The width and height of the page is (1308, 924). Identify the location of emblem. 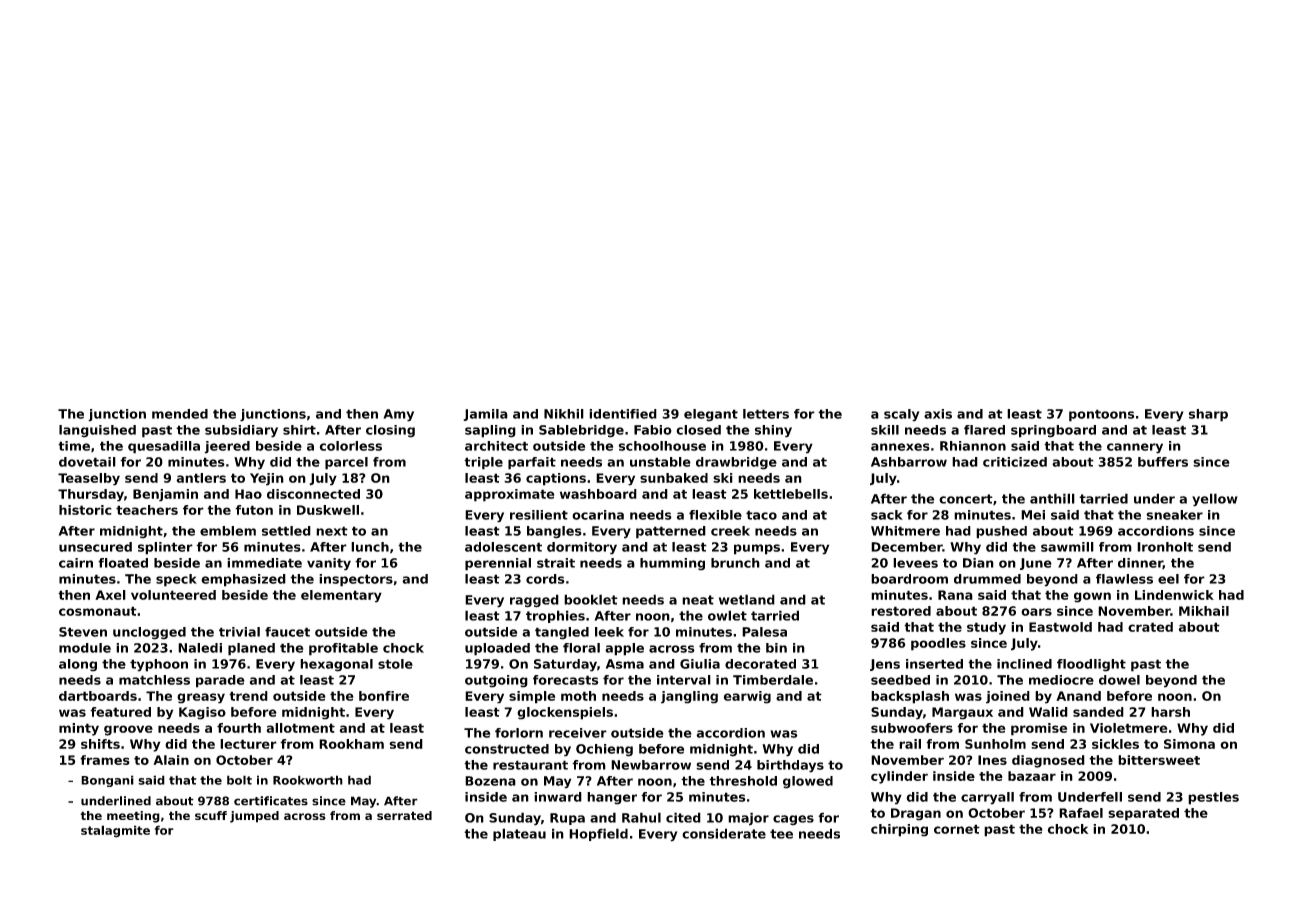
(228, 531).
